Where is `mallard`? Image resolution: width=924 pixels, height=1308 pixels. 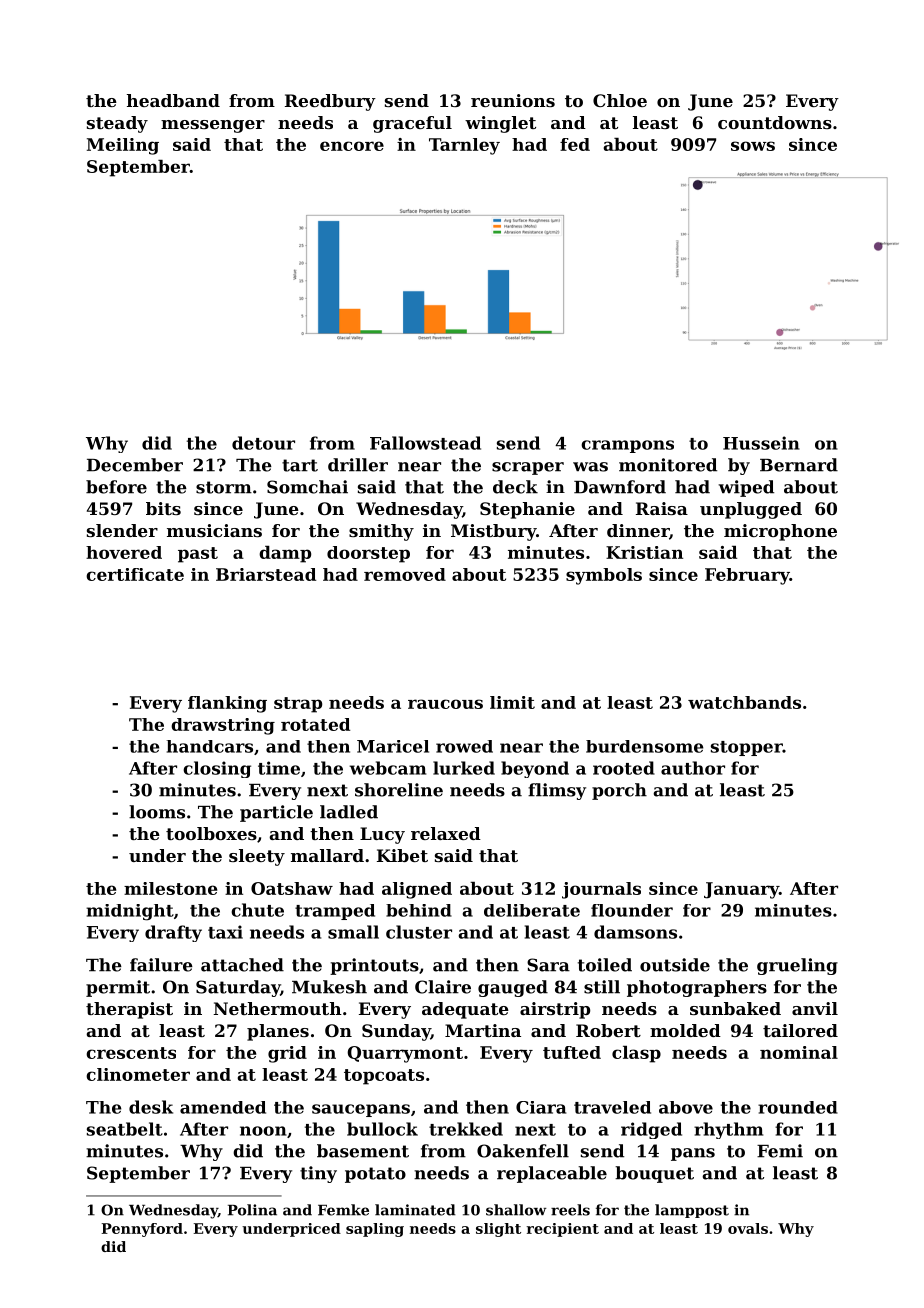 mallard is located at coordinates (327, 855).
